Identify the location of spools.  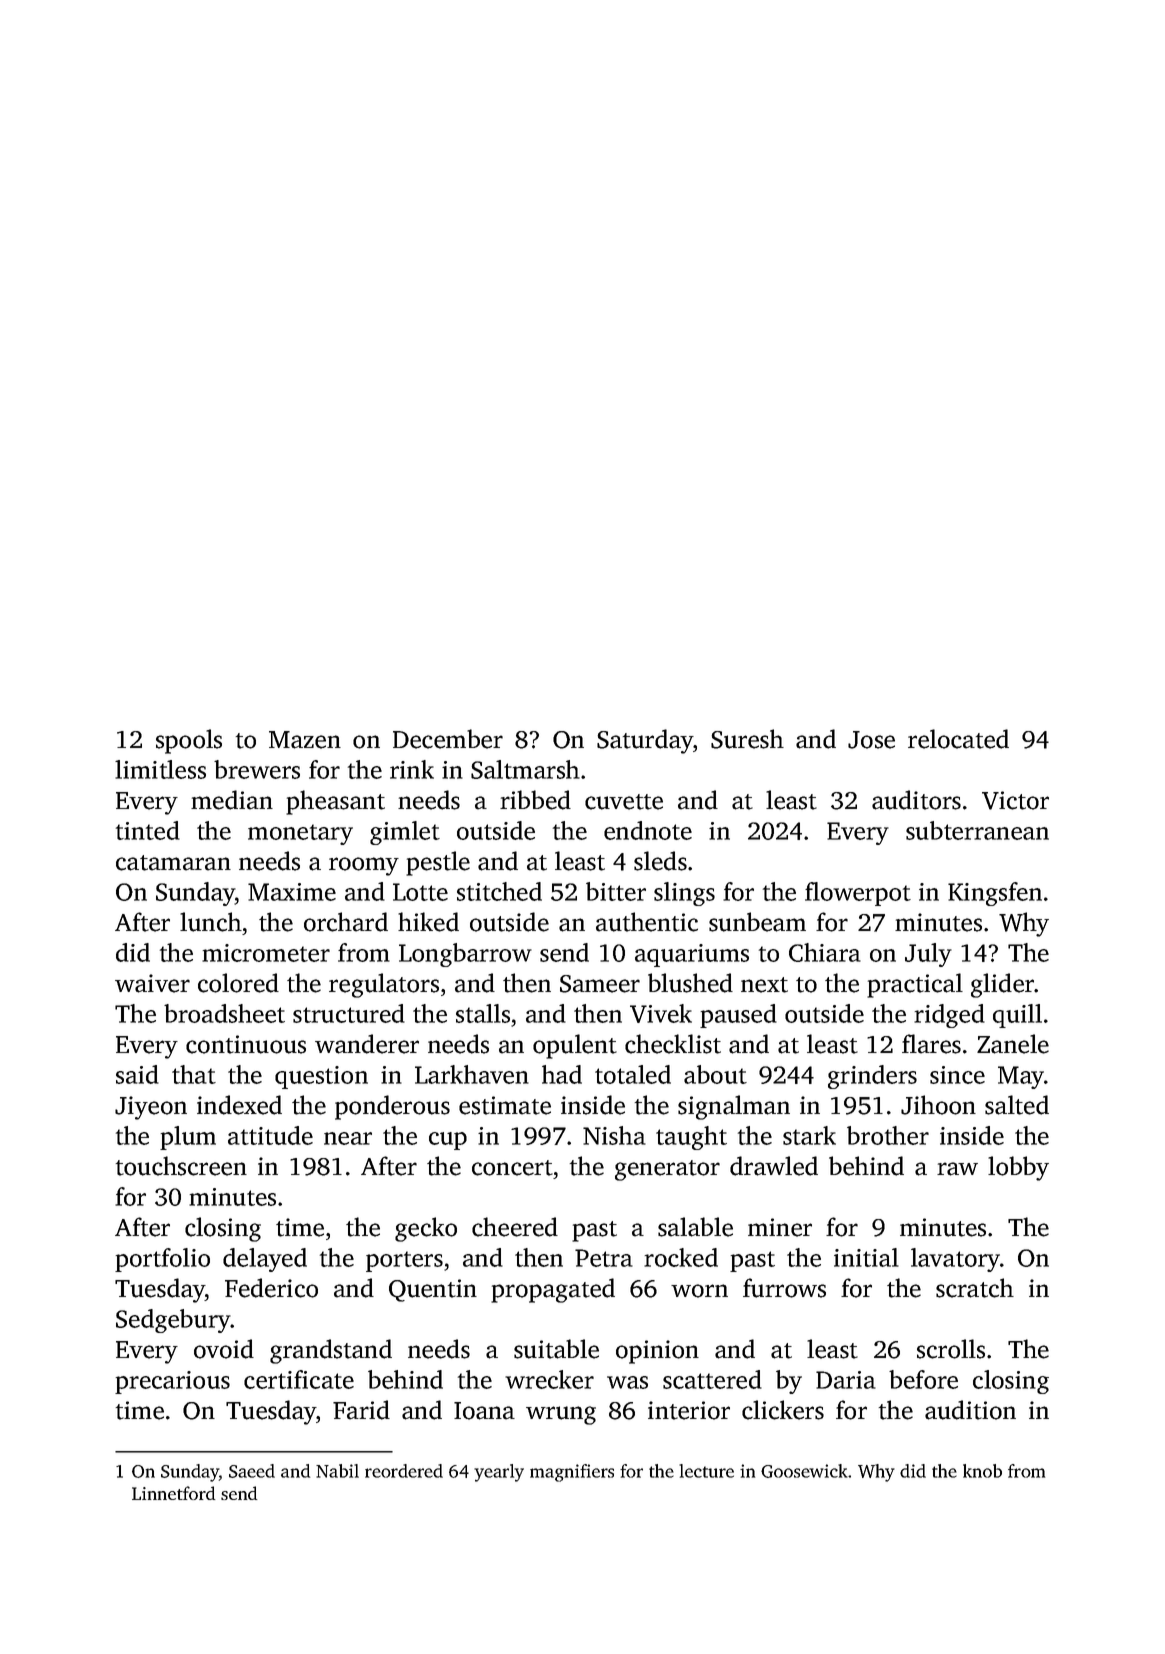
(189, 741).
